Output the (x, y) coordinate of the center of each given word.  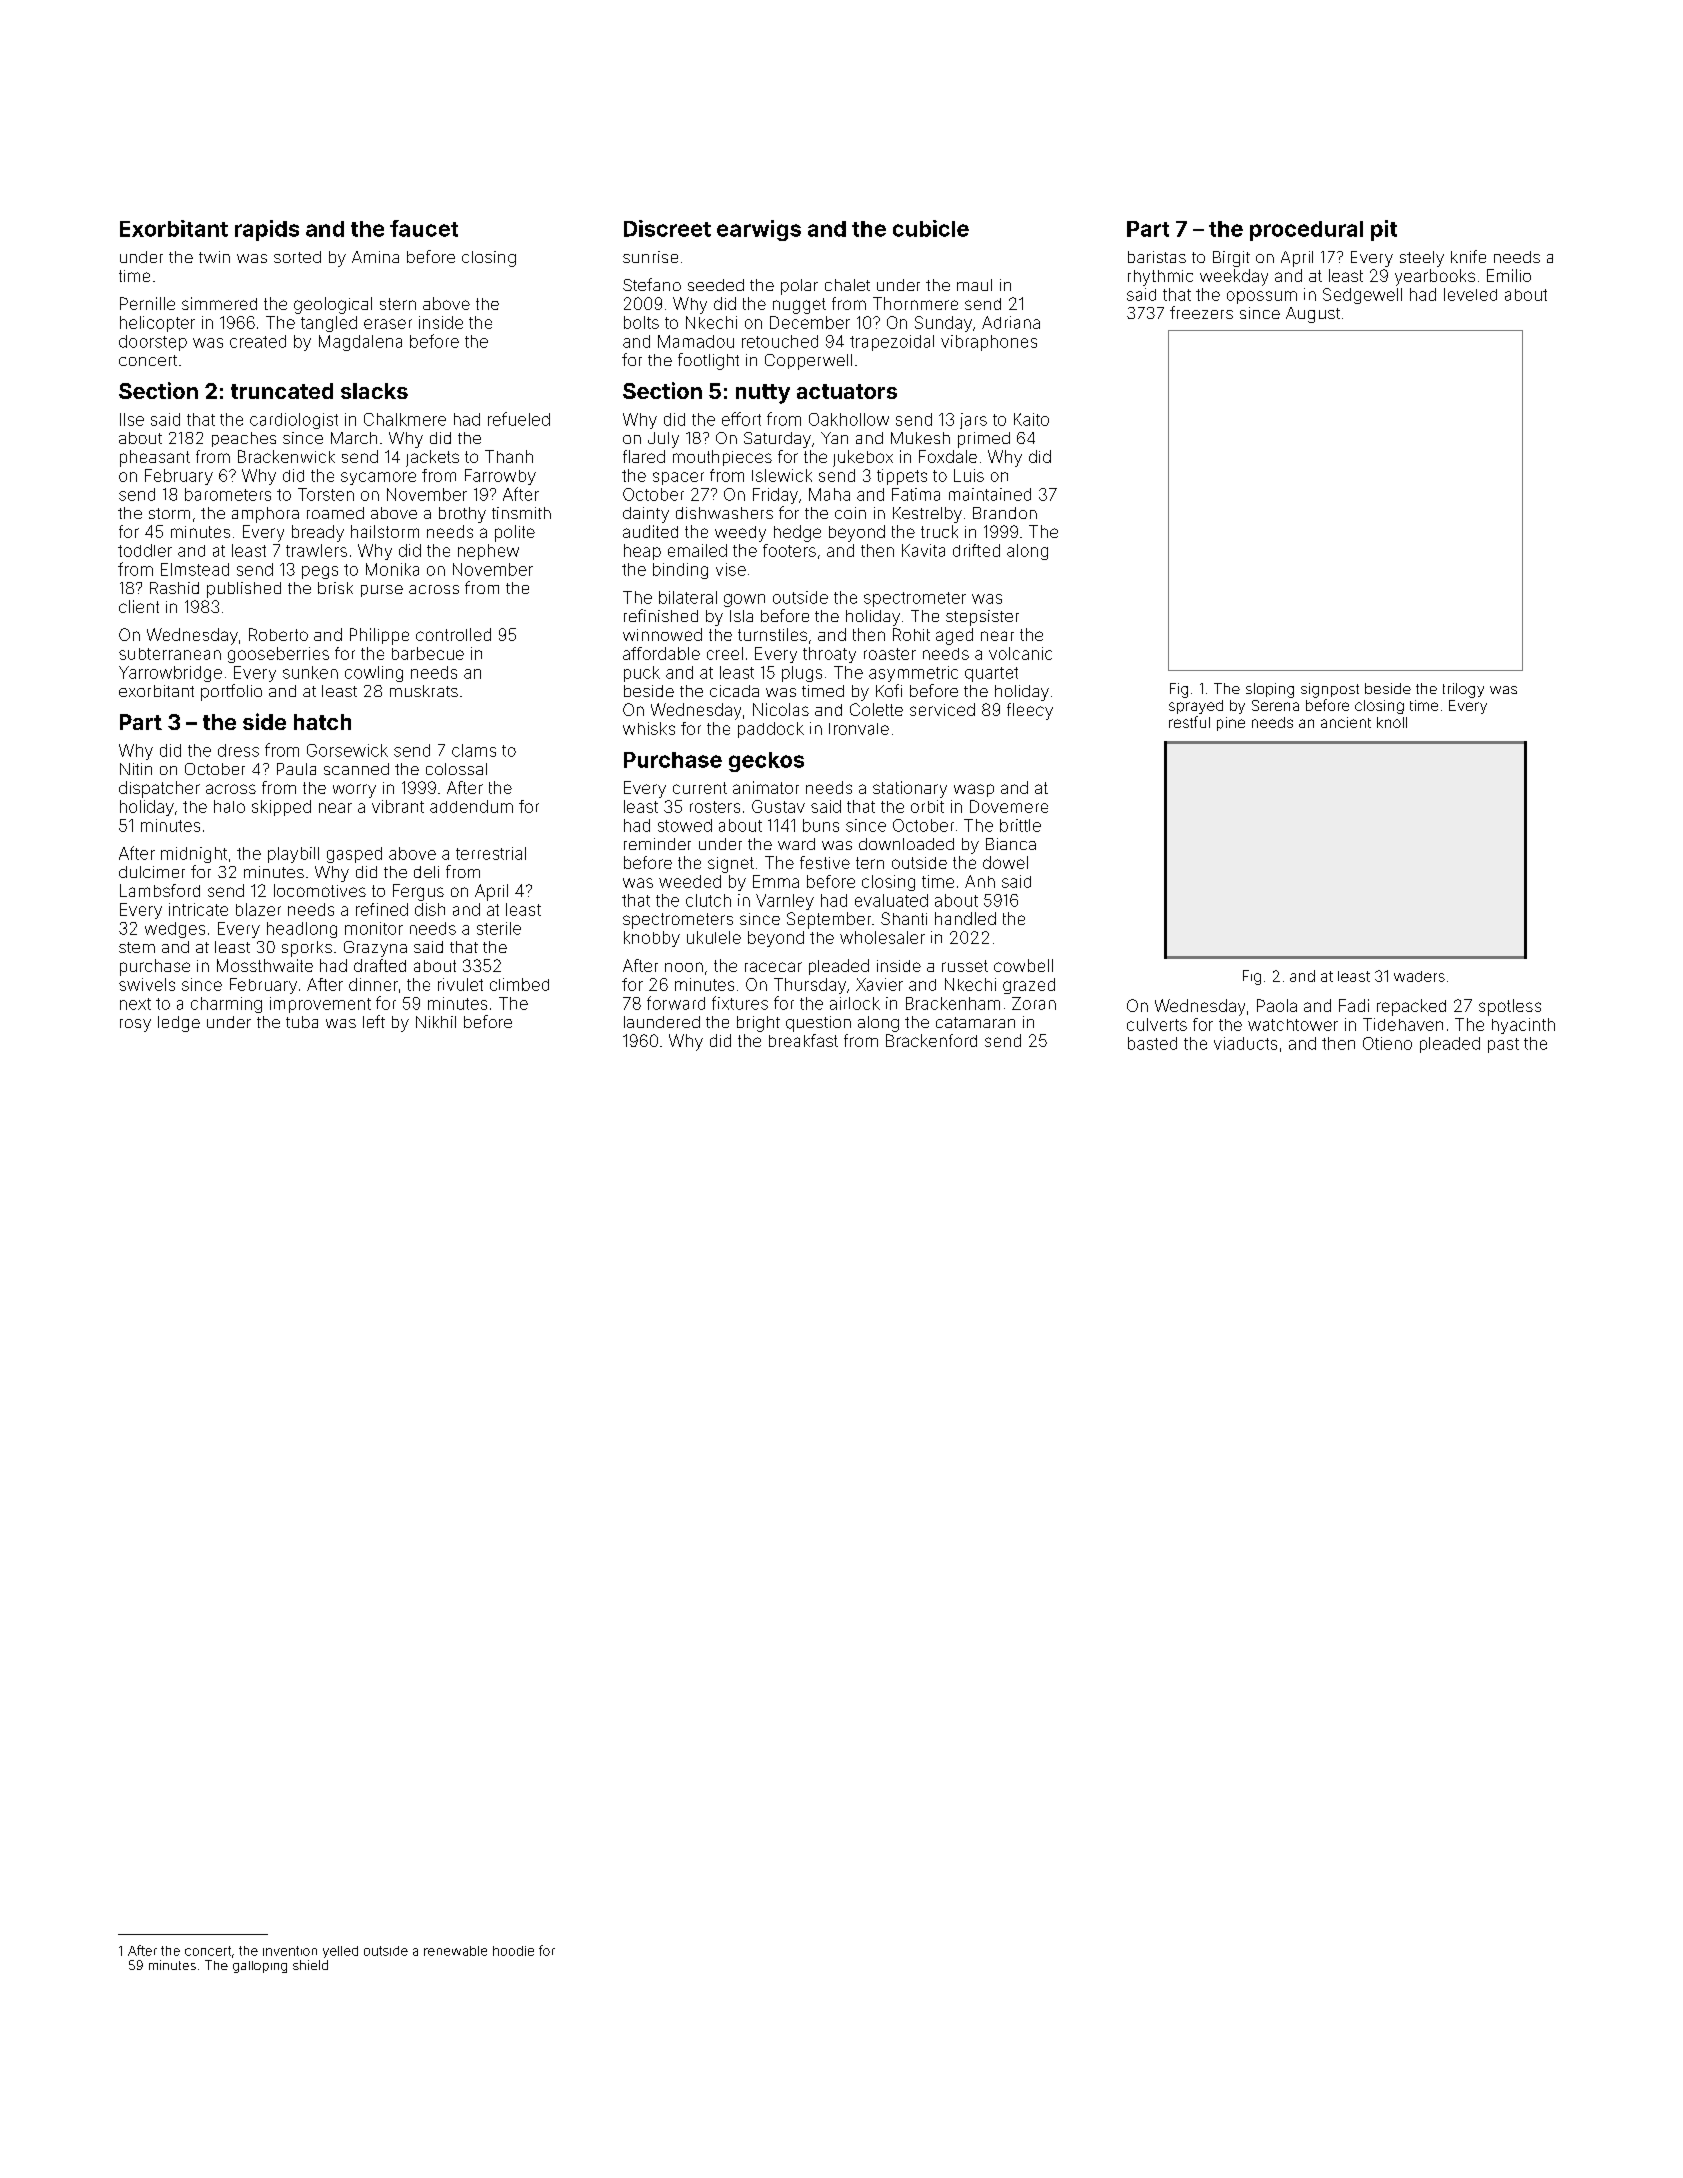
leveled (1470, 294)
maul (974, 285)
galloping (260, 1967)
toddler (145, 550)
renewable (455, 1951)
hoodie (513, 1951)
